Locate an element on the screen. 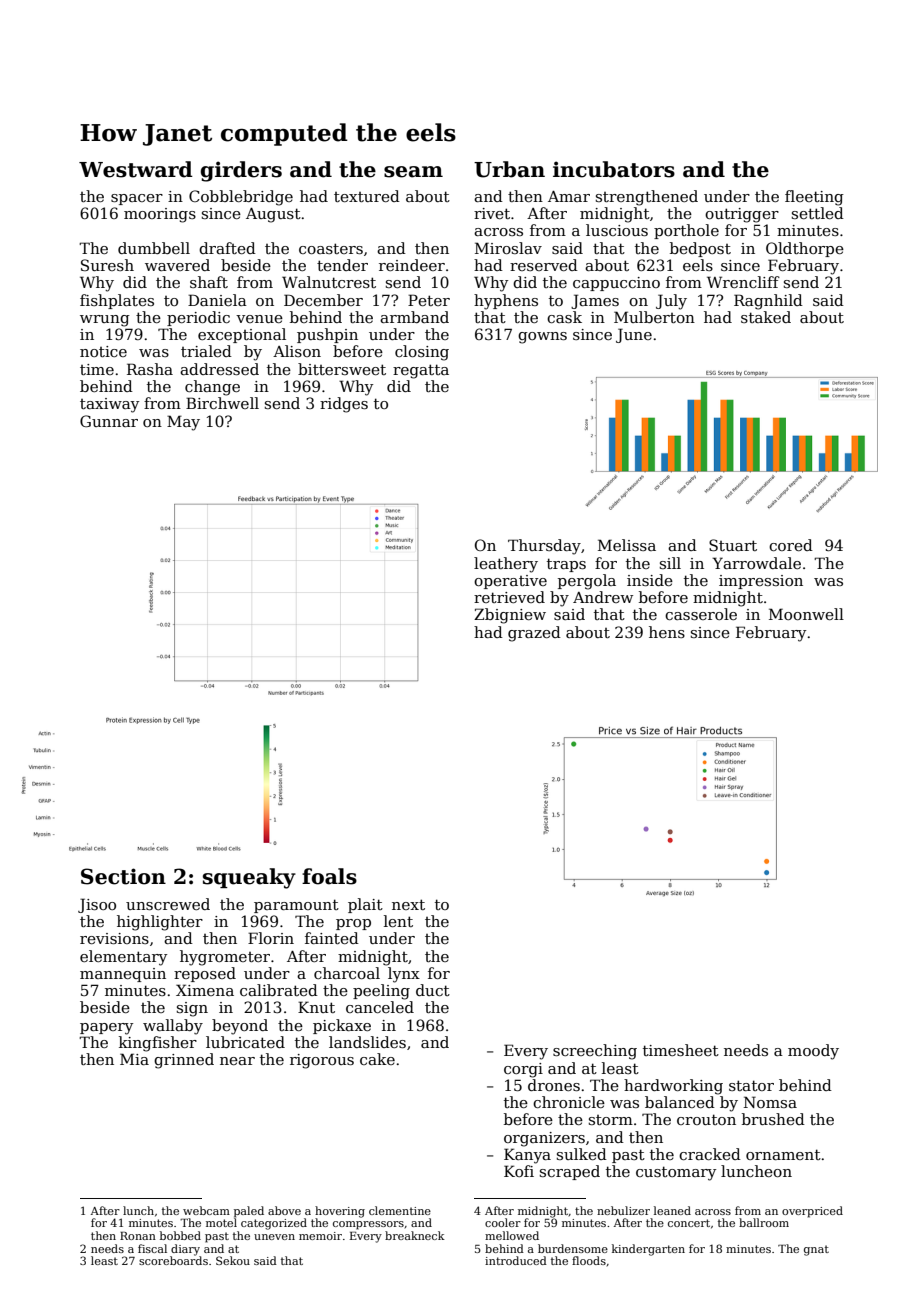  leathery is located at coordinates (506, 565).
